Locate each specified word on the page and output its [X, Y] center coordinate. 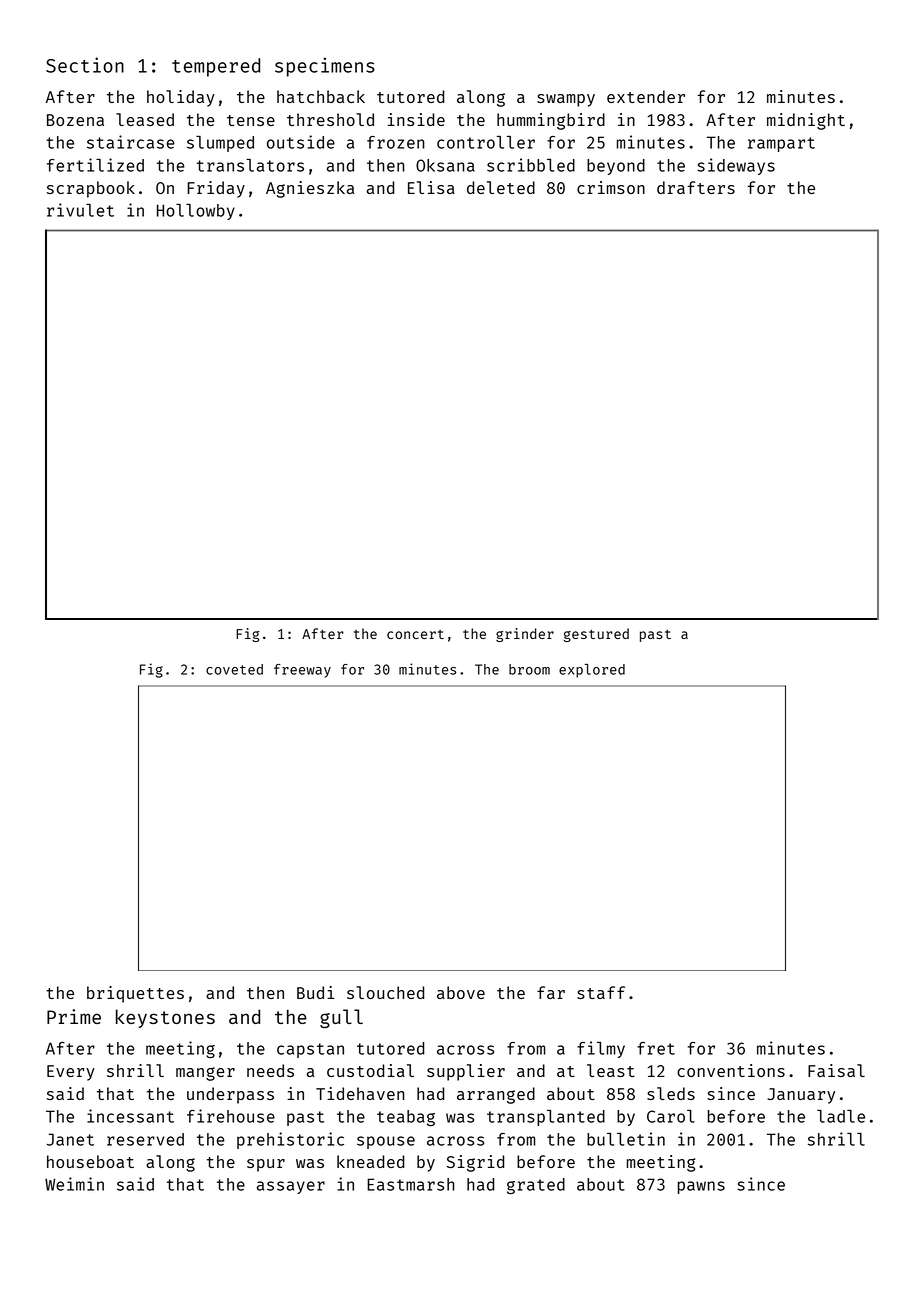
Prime [74, 1016]
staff [601, 992]
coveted [234, 669]
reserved [145, 1139]
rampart [781, 144]
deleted [501, 187]
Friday [216, 189]
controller [486, 142]
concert [415, 634]
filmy [601, 1049]
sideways [736, 166]
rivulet [80, 210]
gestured [596, 635]
